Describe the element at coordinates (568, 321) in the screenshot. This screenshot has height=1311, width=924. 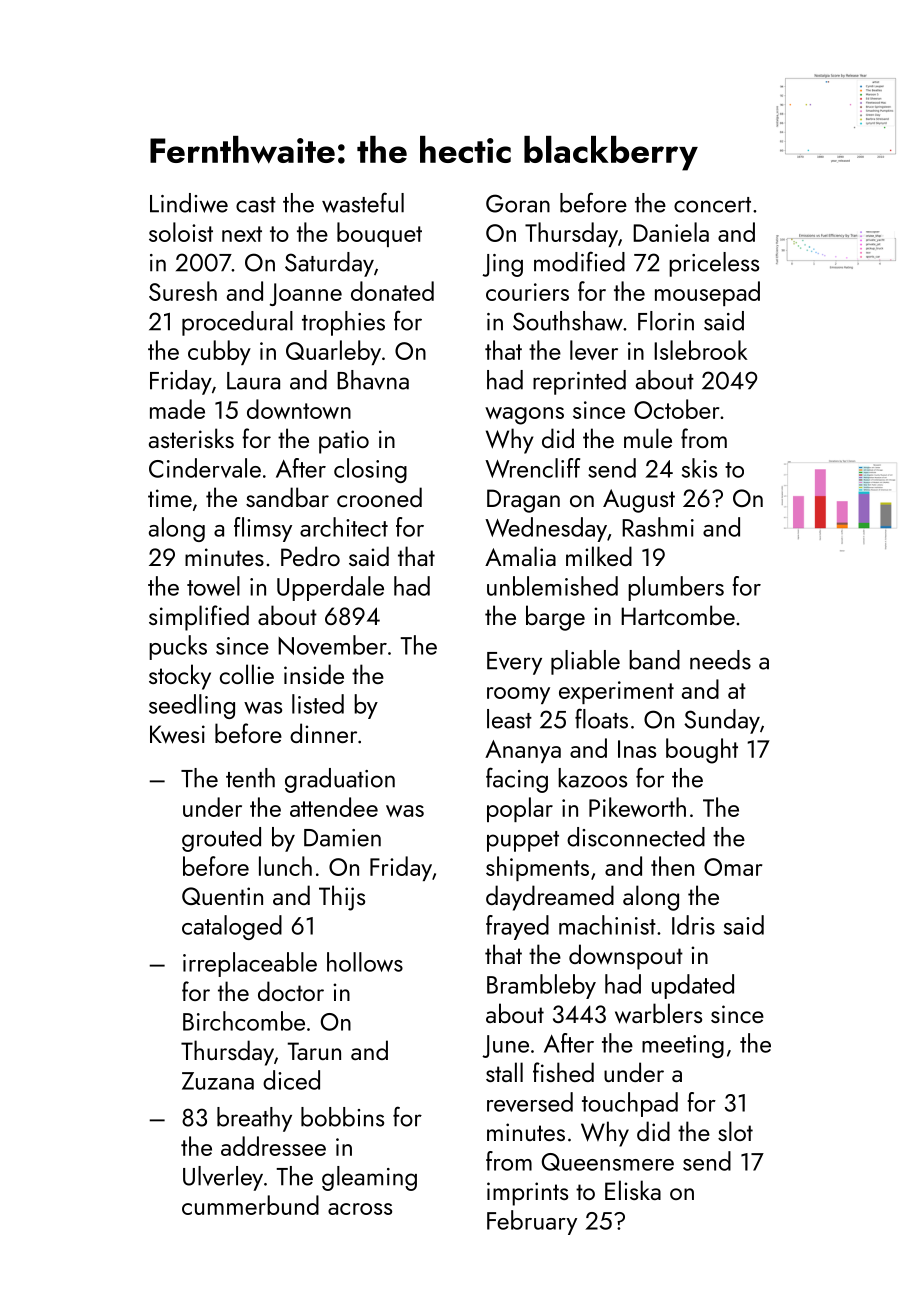
I see `Southshaw` at that location.
